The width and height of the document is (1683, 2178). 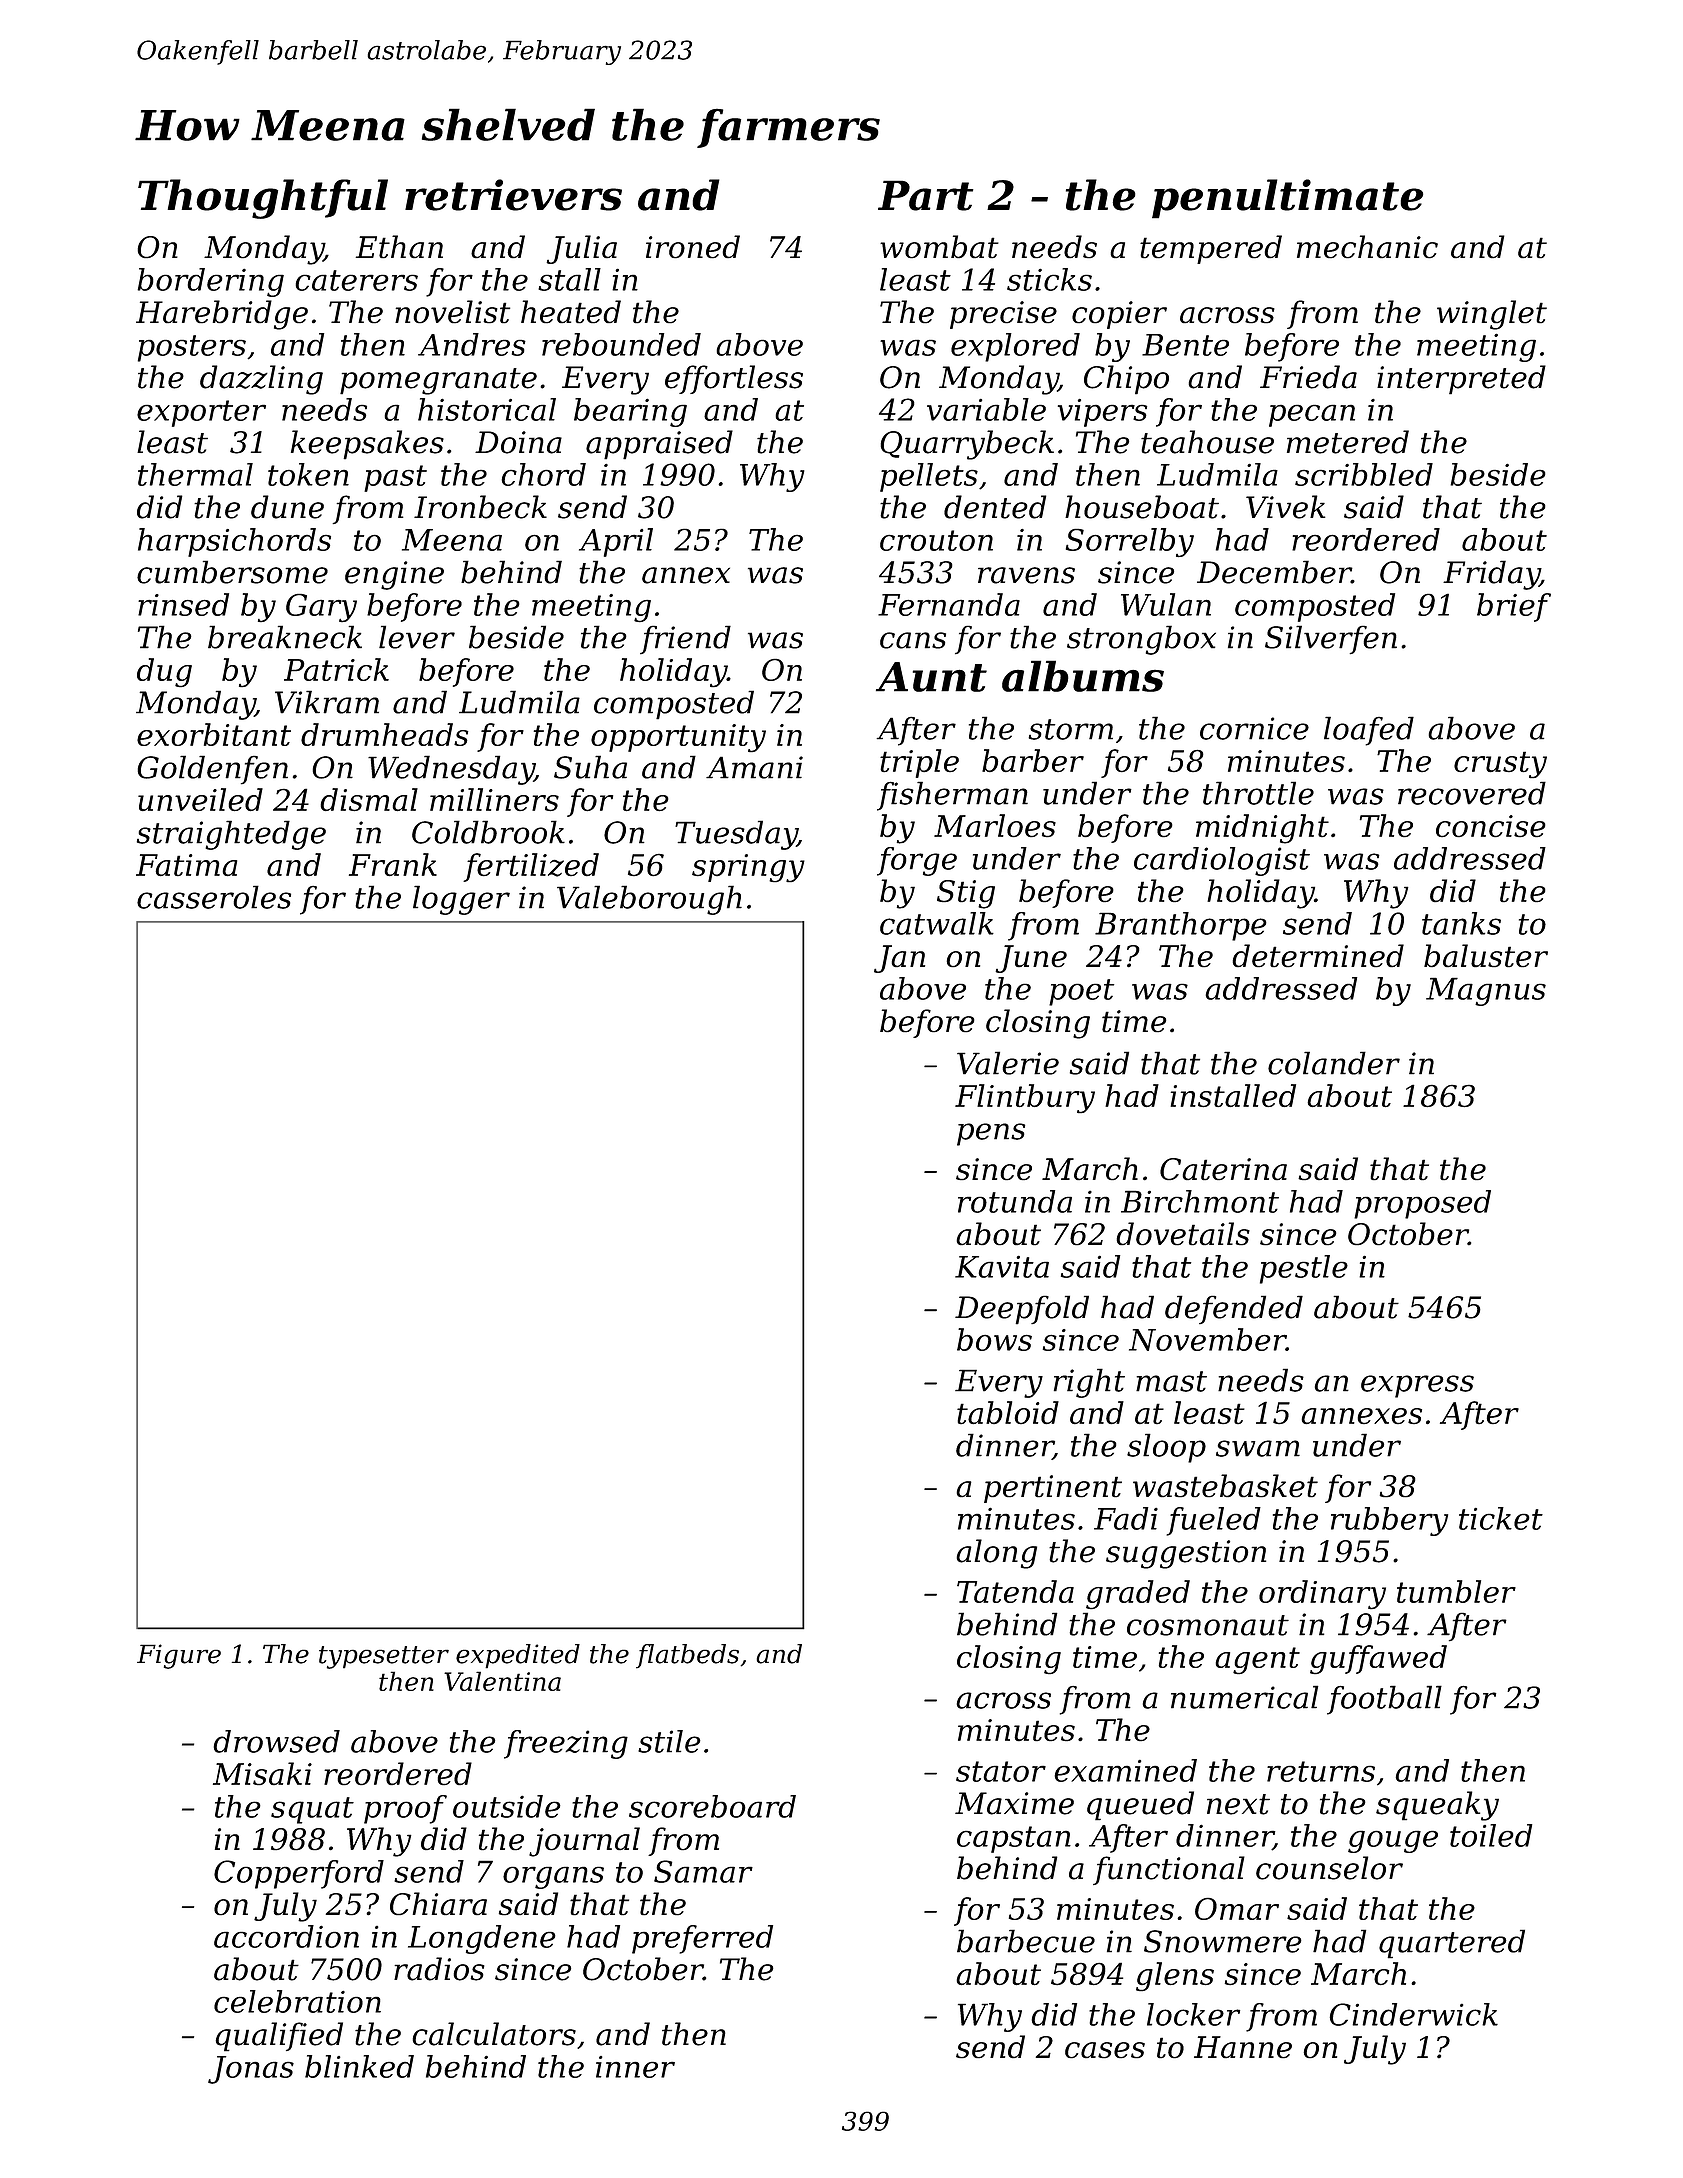 I want to click on Kavita, so click(x=1002, y=1266).
